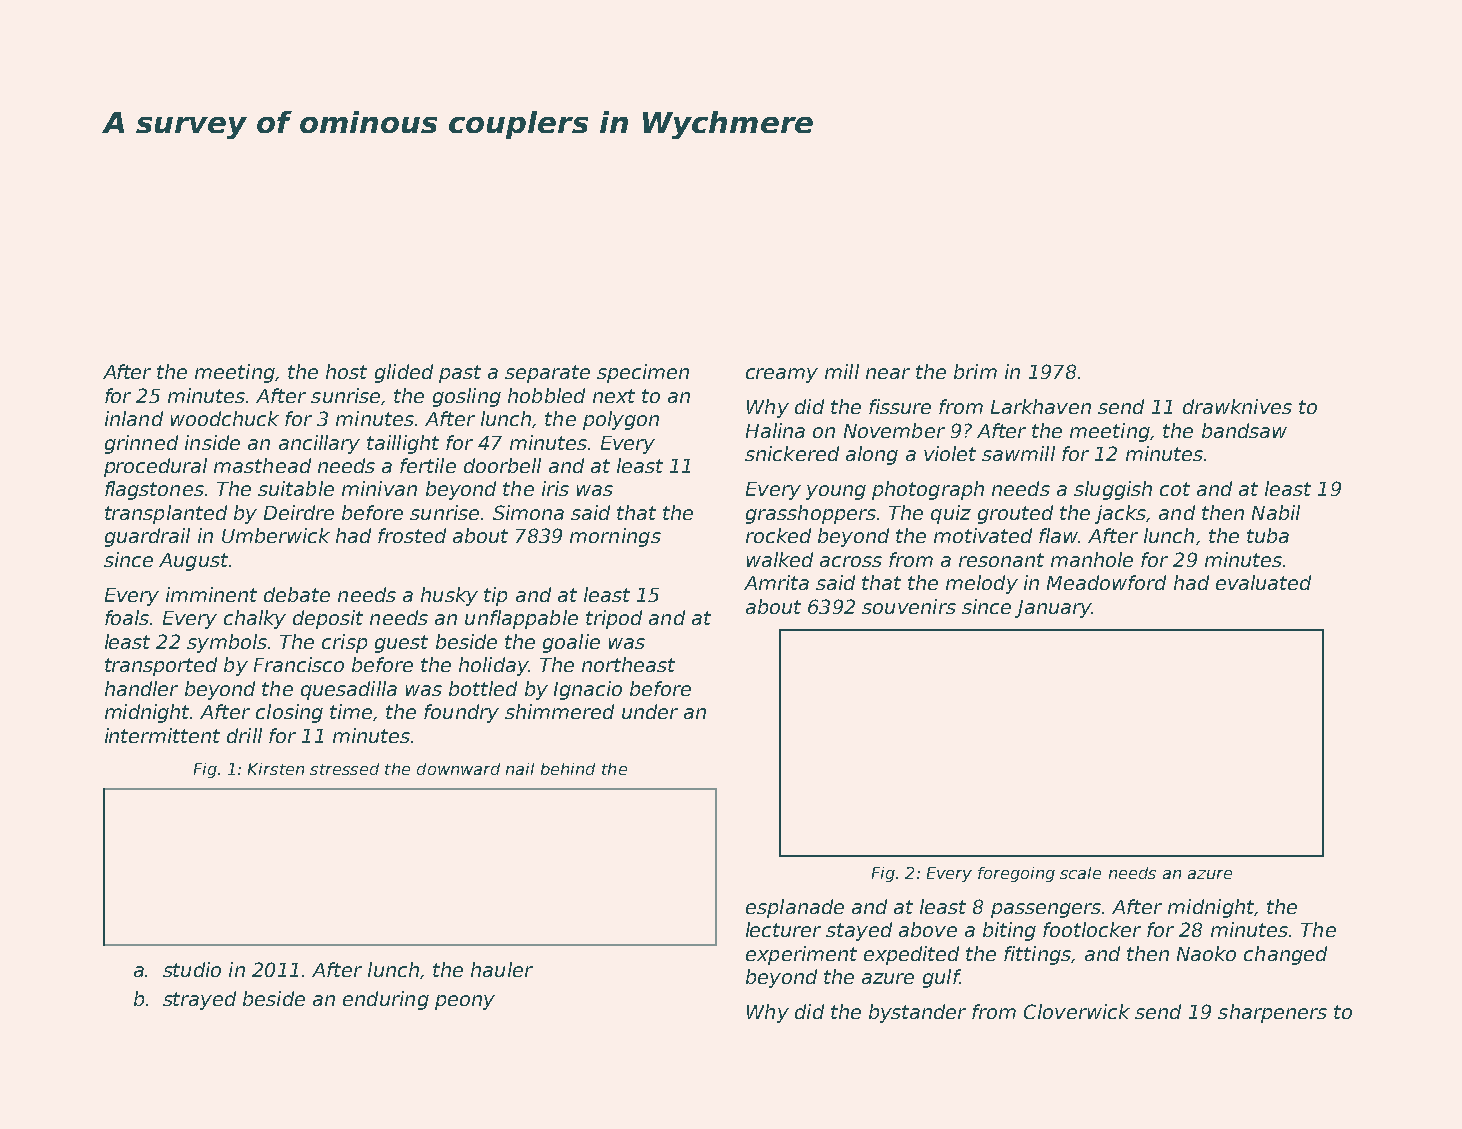 Image resolution: width=1462 pixels, height=1129 pixels. I want to click on under, so click(650, 711).
